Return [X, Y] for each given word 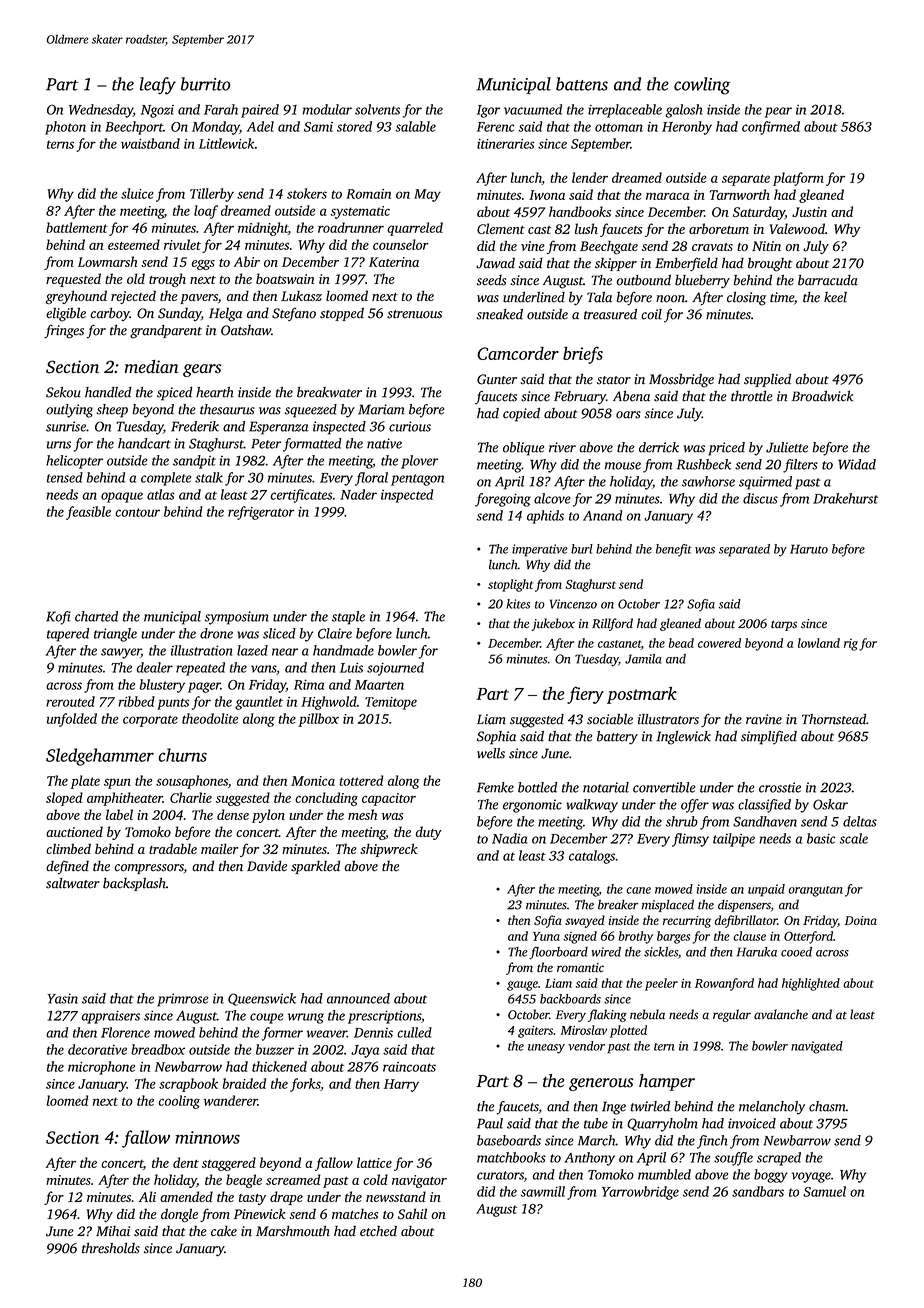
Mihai [113, 1231]
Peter [266, 444]
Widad [857, 464]
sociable [610, 719]
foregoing [503, 500]
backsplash [134, 884]
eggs [203, 265]
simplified [769, 738]
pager [204, 687]
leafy [158, 85]
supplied [767, 380]
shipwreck [389, 850]
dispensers [744, 905]
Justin [809, 212]
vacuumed [533, 109]
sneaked [500, 314]
